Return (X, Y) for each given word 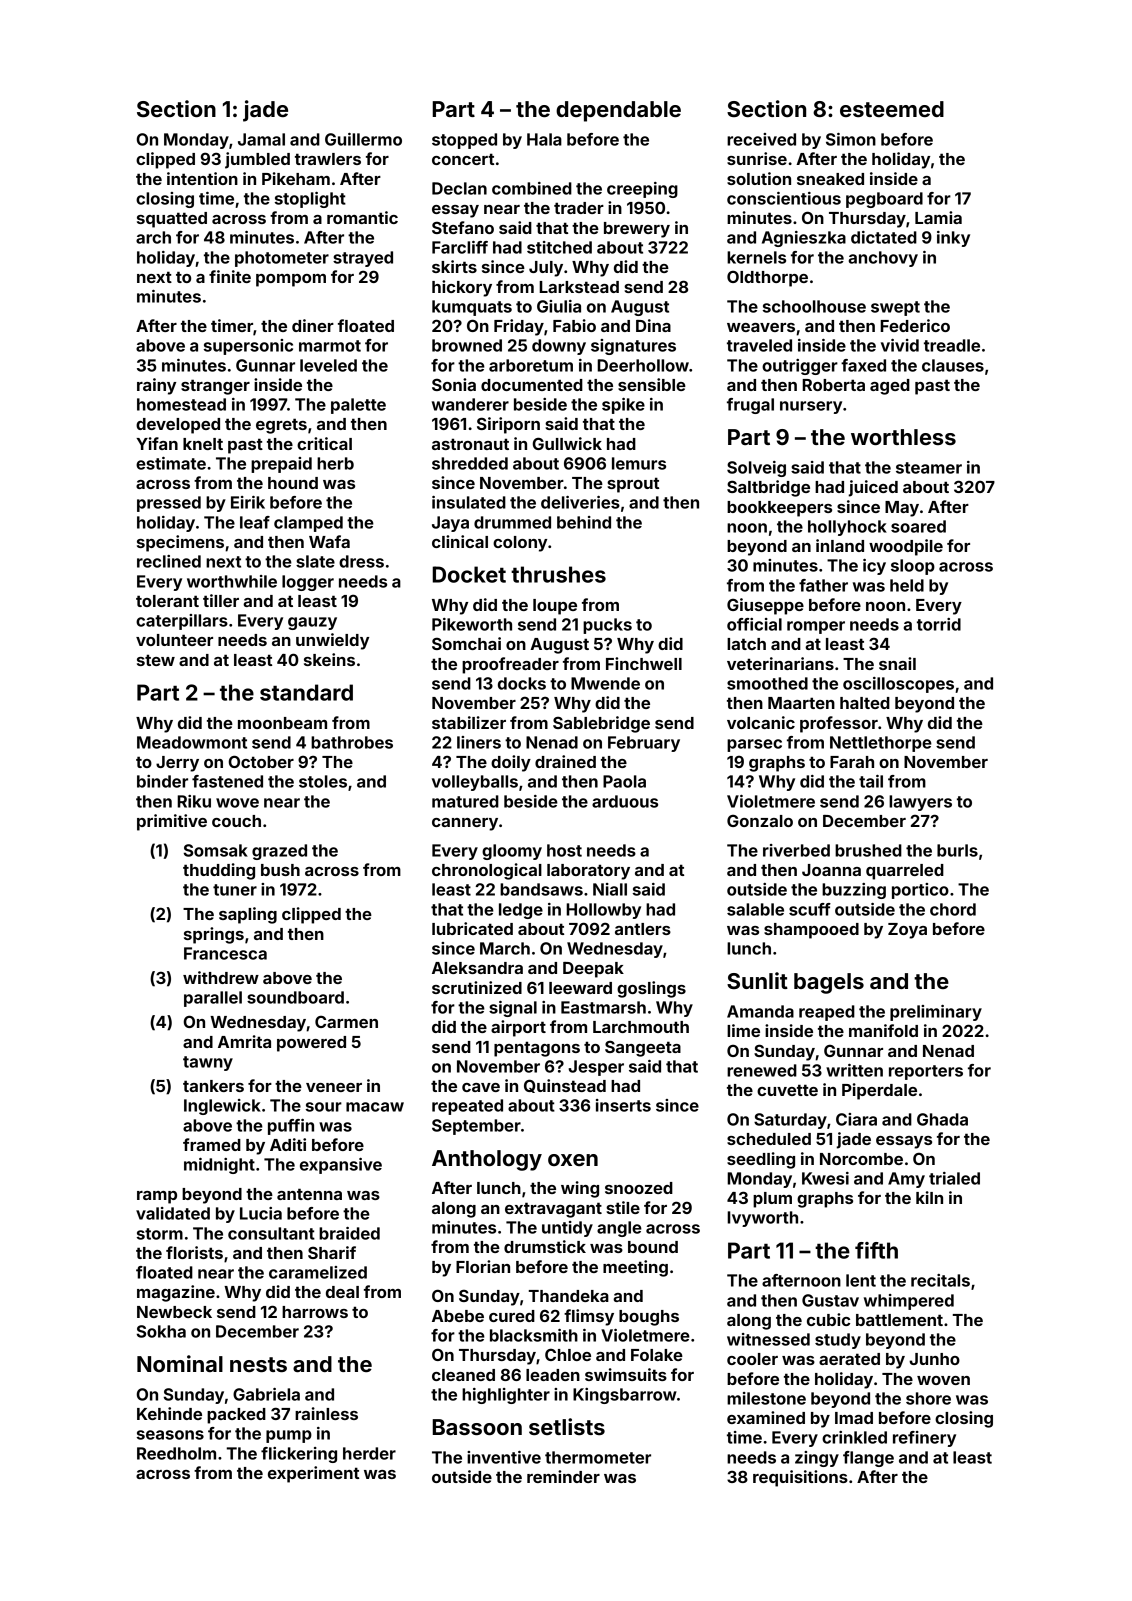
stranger (215, 387)
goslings (651, 989)
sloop (913, 567)
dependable (618, 111)
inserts (623, 1105)
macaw (375, 1107)
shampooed (811, 931)
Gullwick (567, 443)
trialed (954, 1178)
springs (214, 935)
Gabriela (266, 1394)
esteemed (892, 109)
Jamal (261, 139)
